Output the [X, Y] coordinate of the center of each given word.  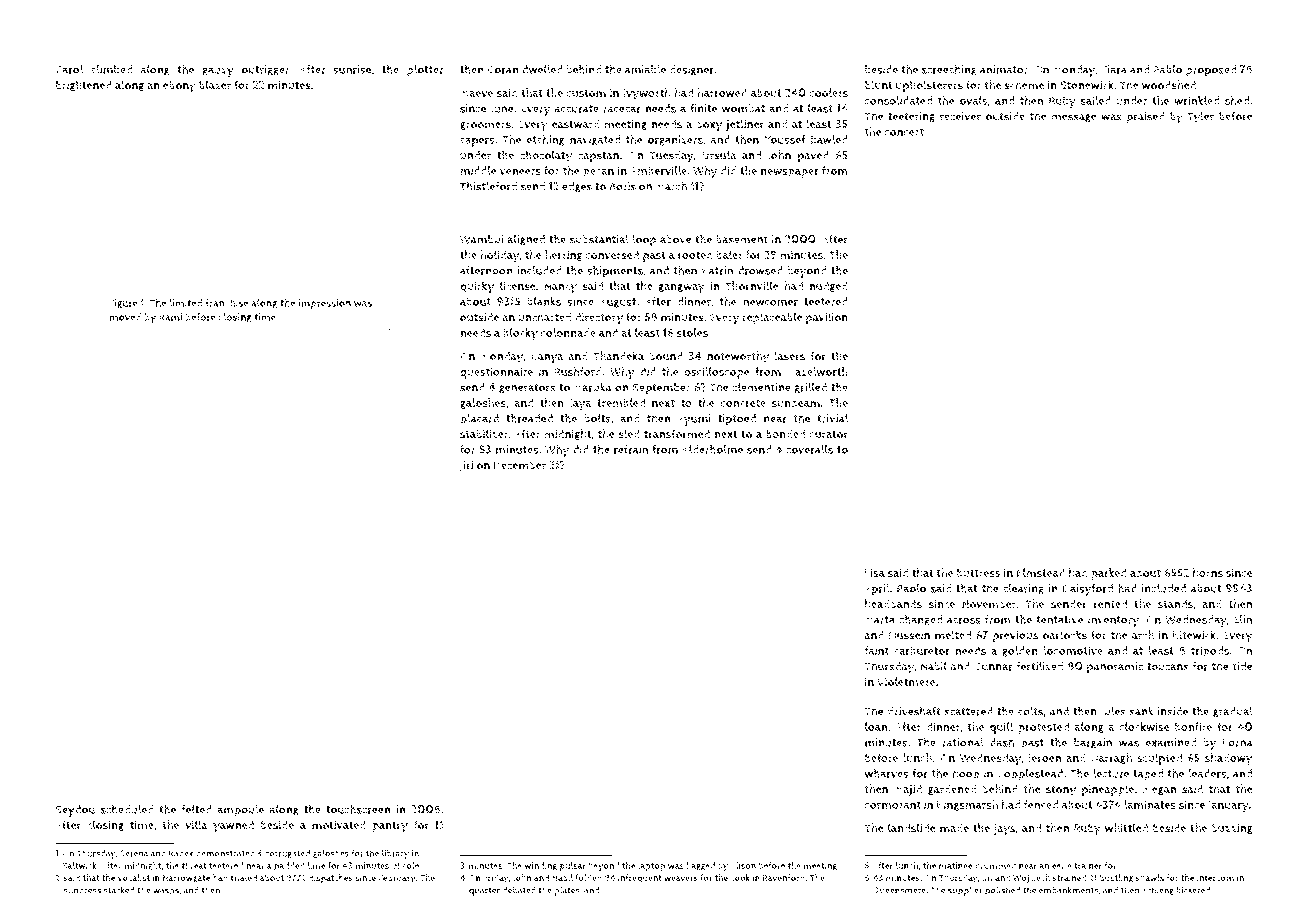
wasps [166, 892]
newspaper [790, 173]
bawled [829, 139]
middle [478, 170]
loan [876, 726]
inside [1173, 711]
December [520, 465]
